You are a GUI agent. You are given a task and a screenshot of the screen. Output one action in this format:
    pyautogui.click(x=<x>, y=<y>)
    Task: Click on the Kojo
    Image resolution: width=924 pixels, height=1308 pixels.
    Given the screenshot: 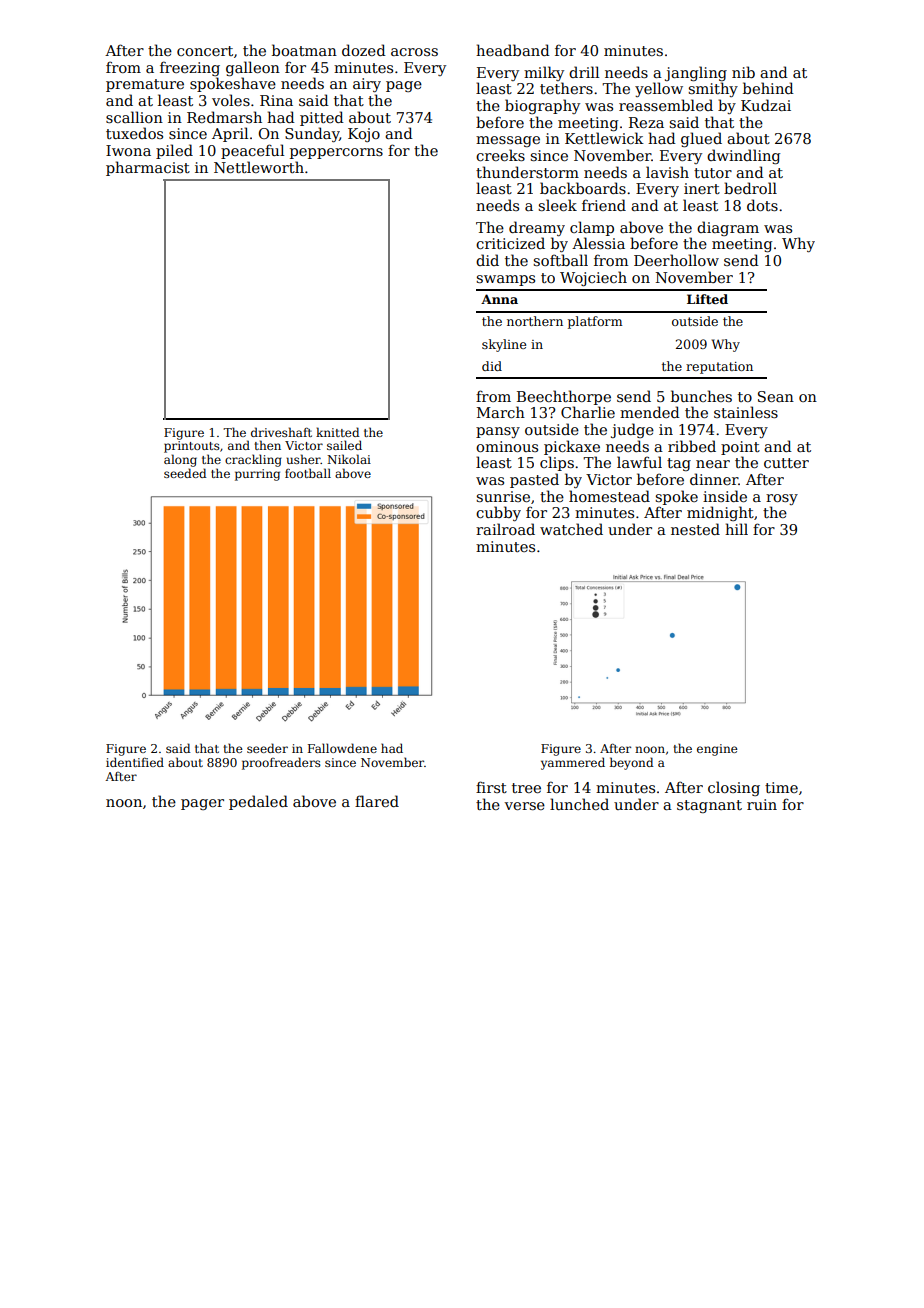 What is the action you would take?
    pyautogui.click(x=364, y=135)
